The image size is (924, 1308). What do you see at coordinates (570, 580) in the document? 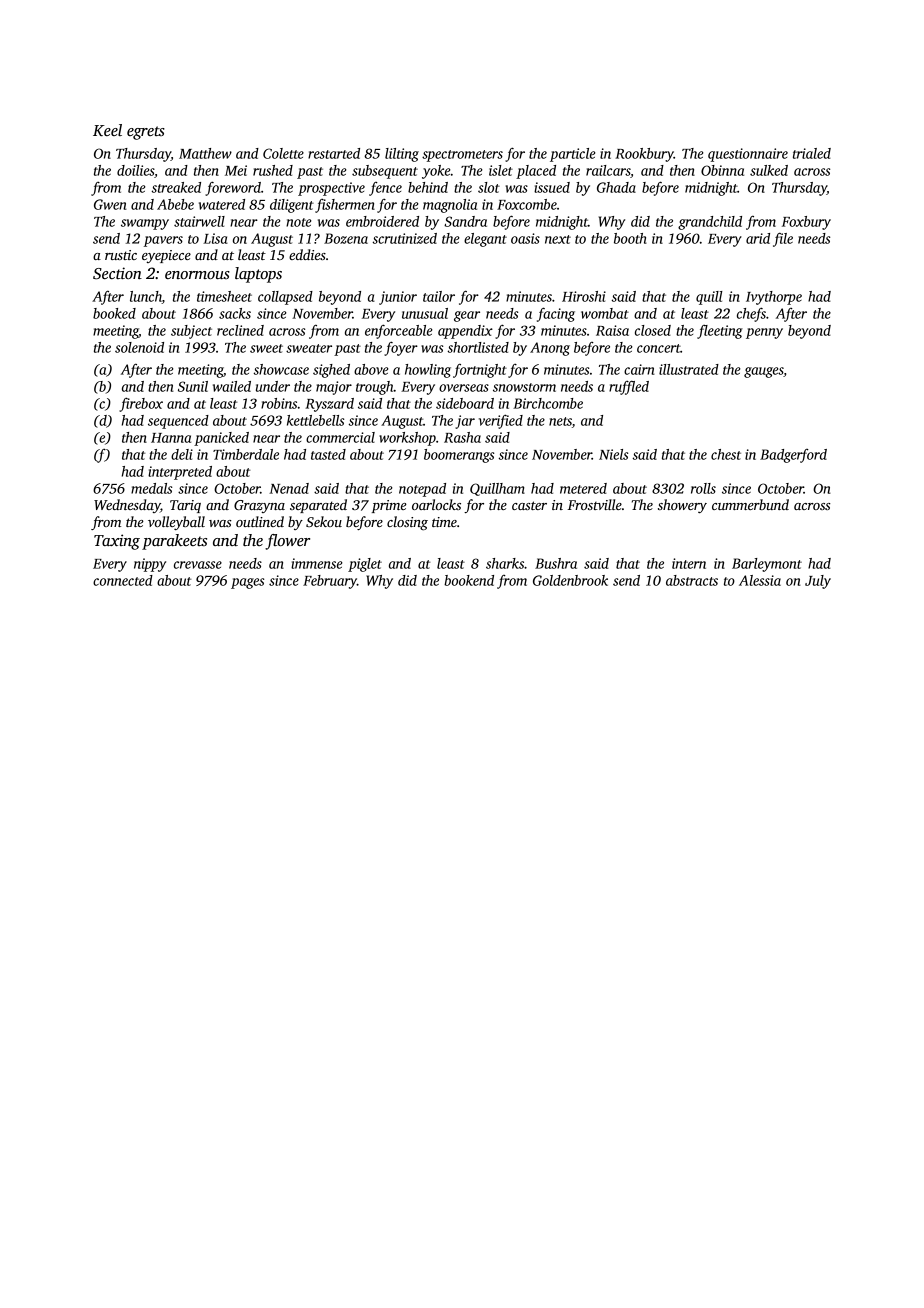
I see `Goldenbrook` at bounding box center [570, 580].
